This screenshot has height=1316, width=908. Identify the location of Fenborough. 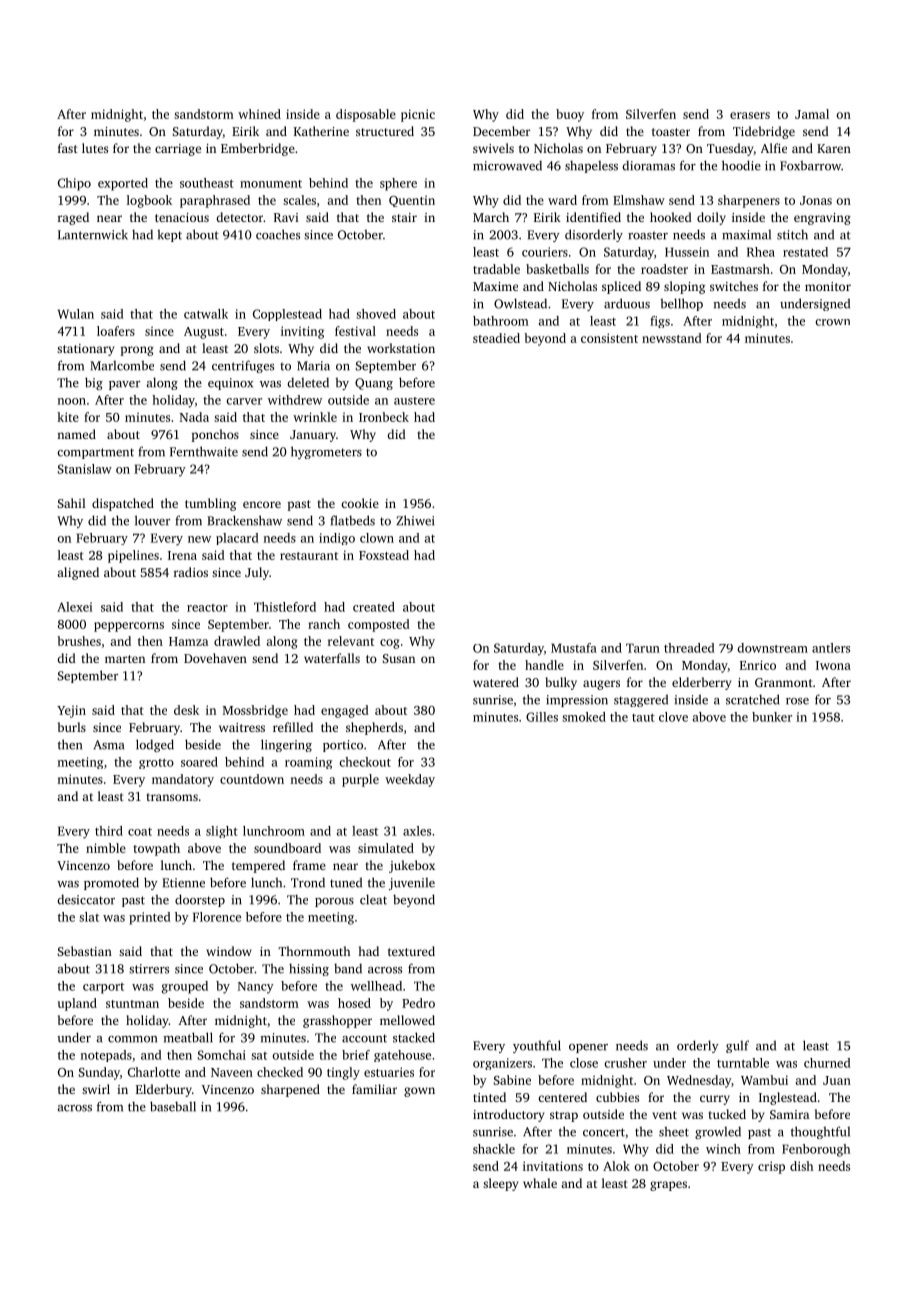
(816, 1150).
